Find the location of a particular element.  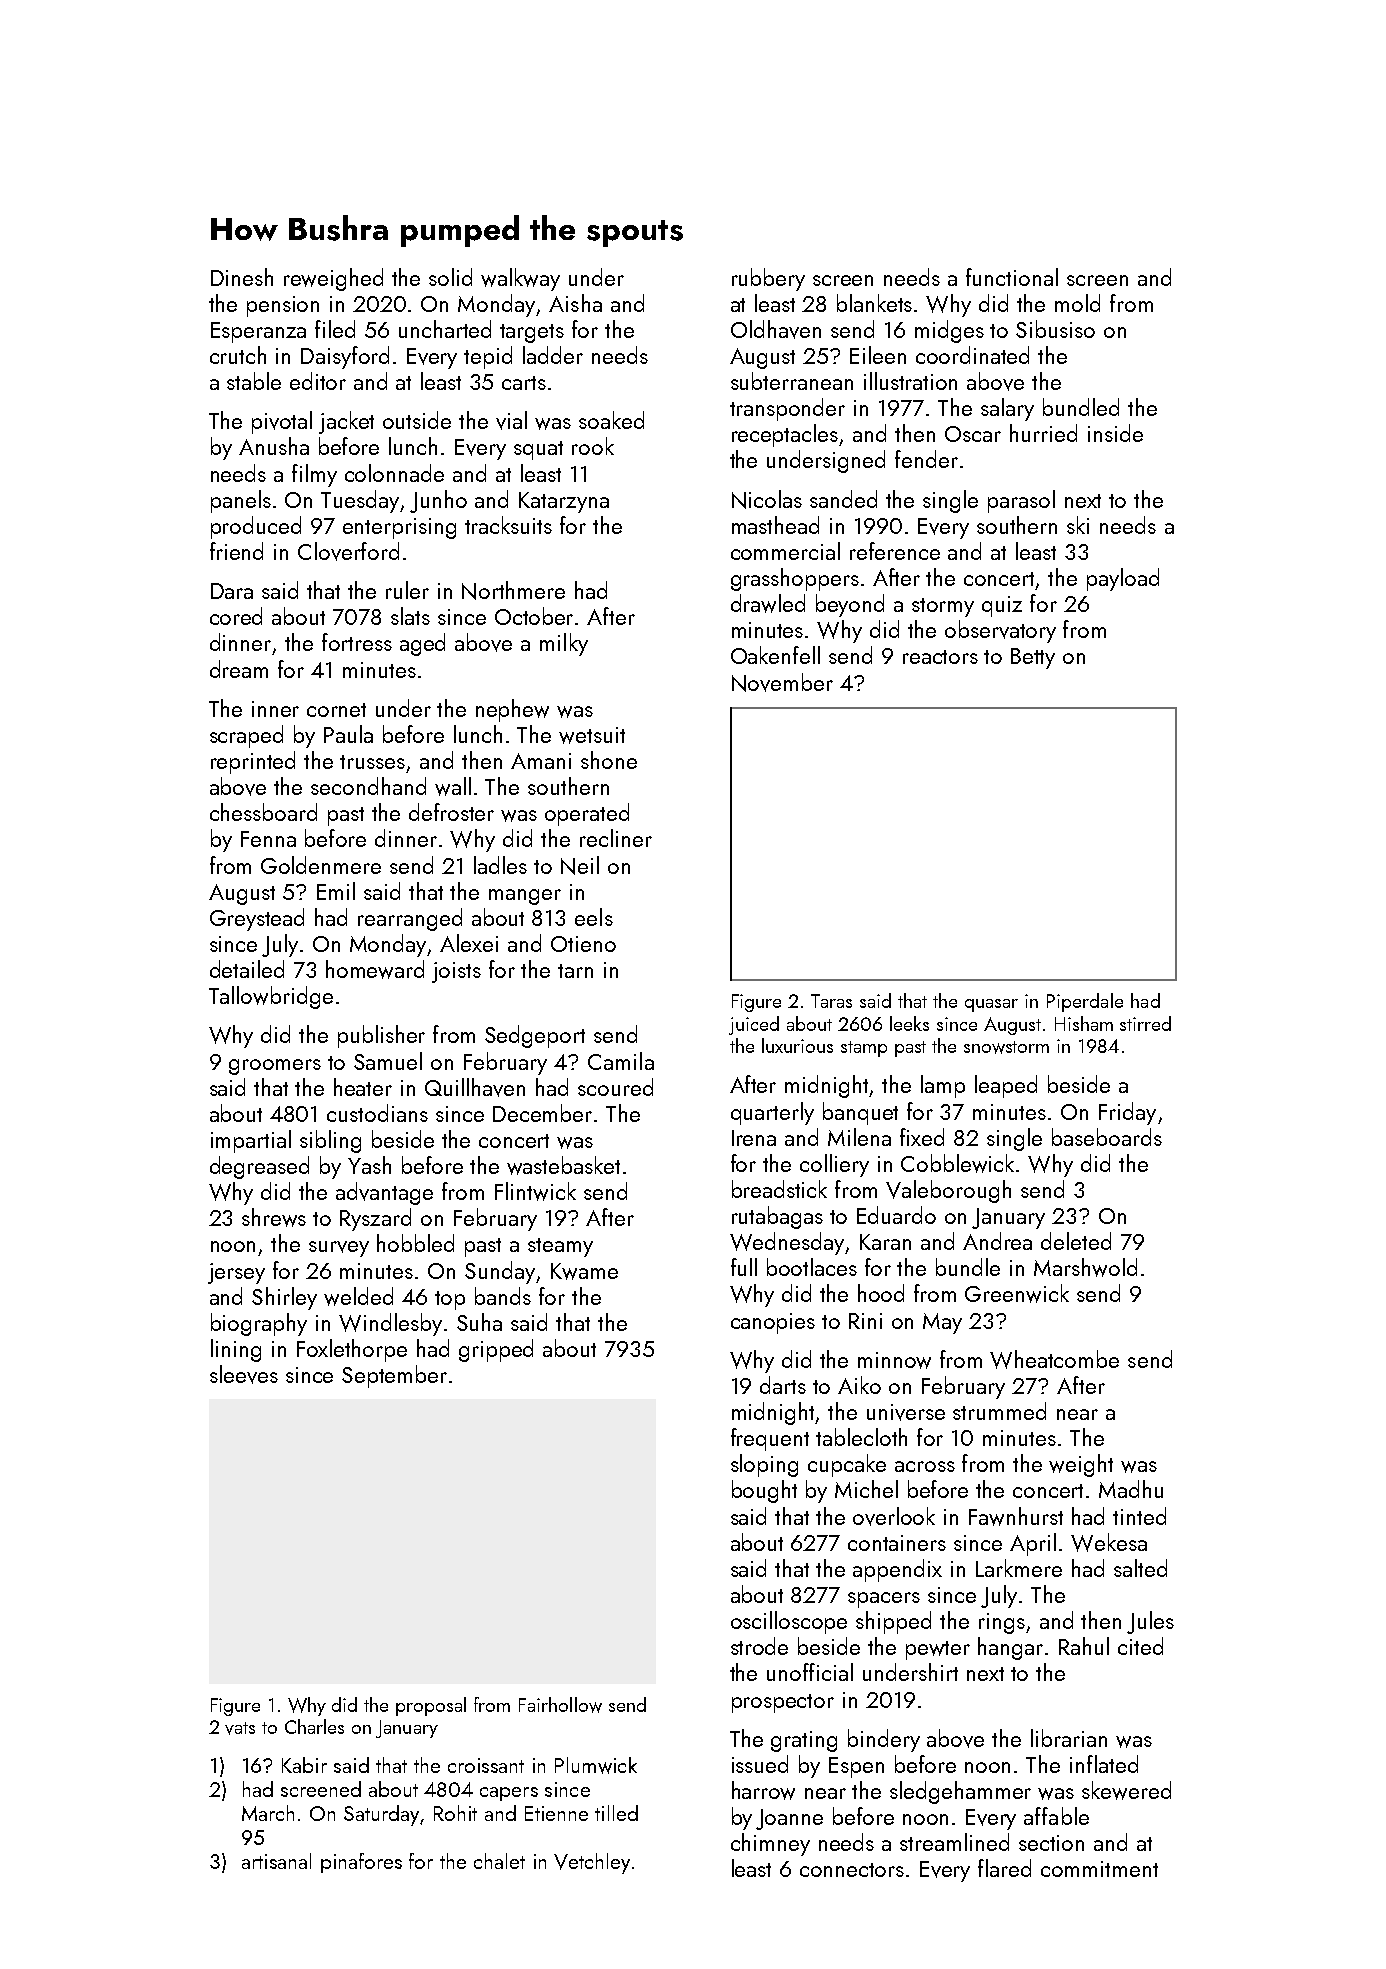

stirred is located at coordinates (1145, 1023).
